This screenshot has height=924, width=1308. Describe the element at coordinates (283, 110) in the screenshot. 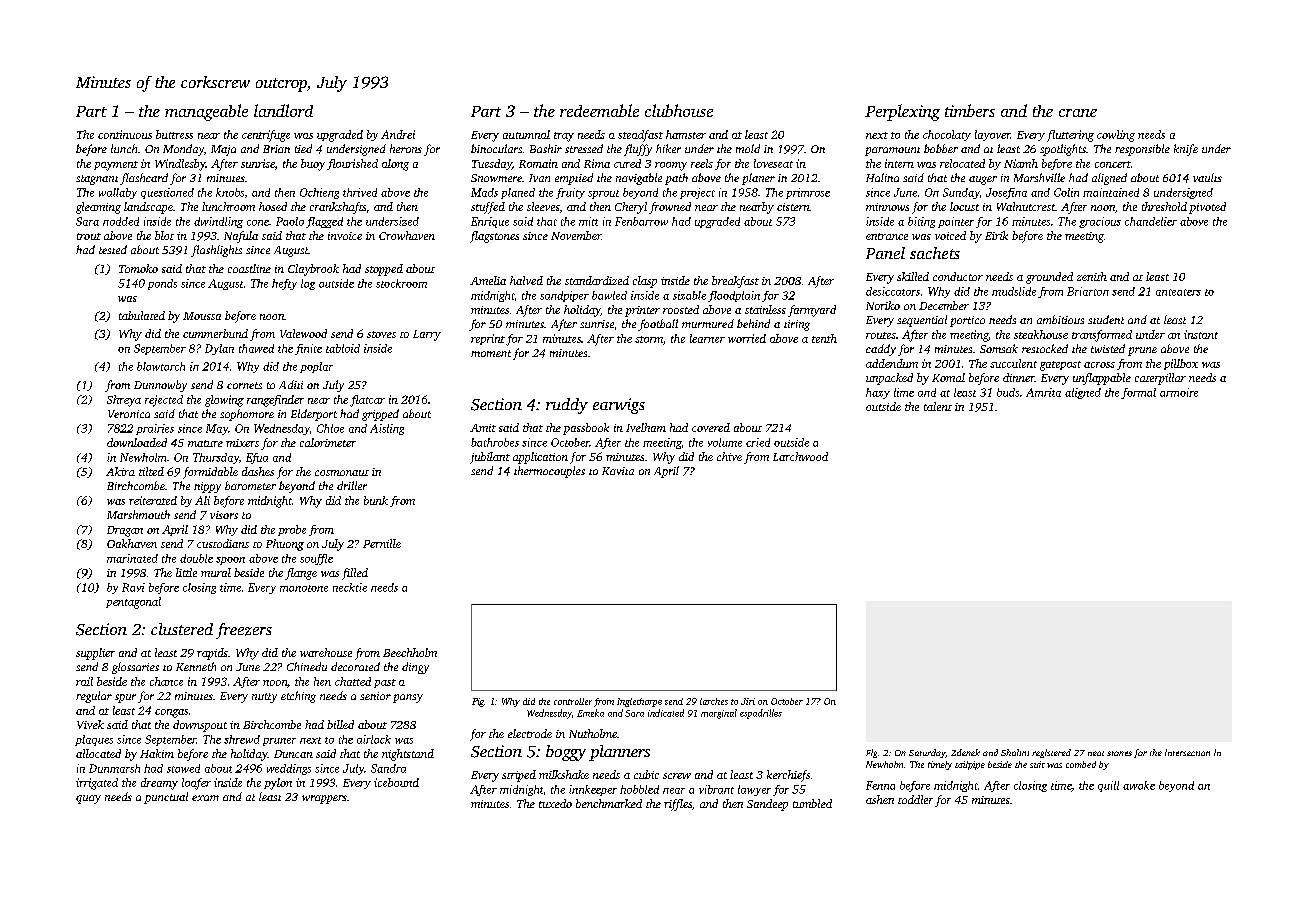

I see `landlord` at that location.
